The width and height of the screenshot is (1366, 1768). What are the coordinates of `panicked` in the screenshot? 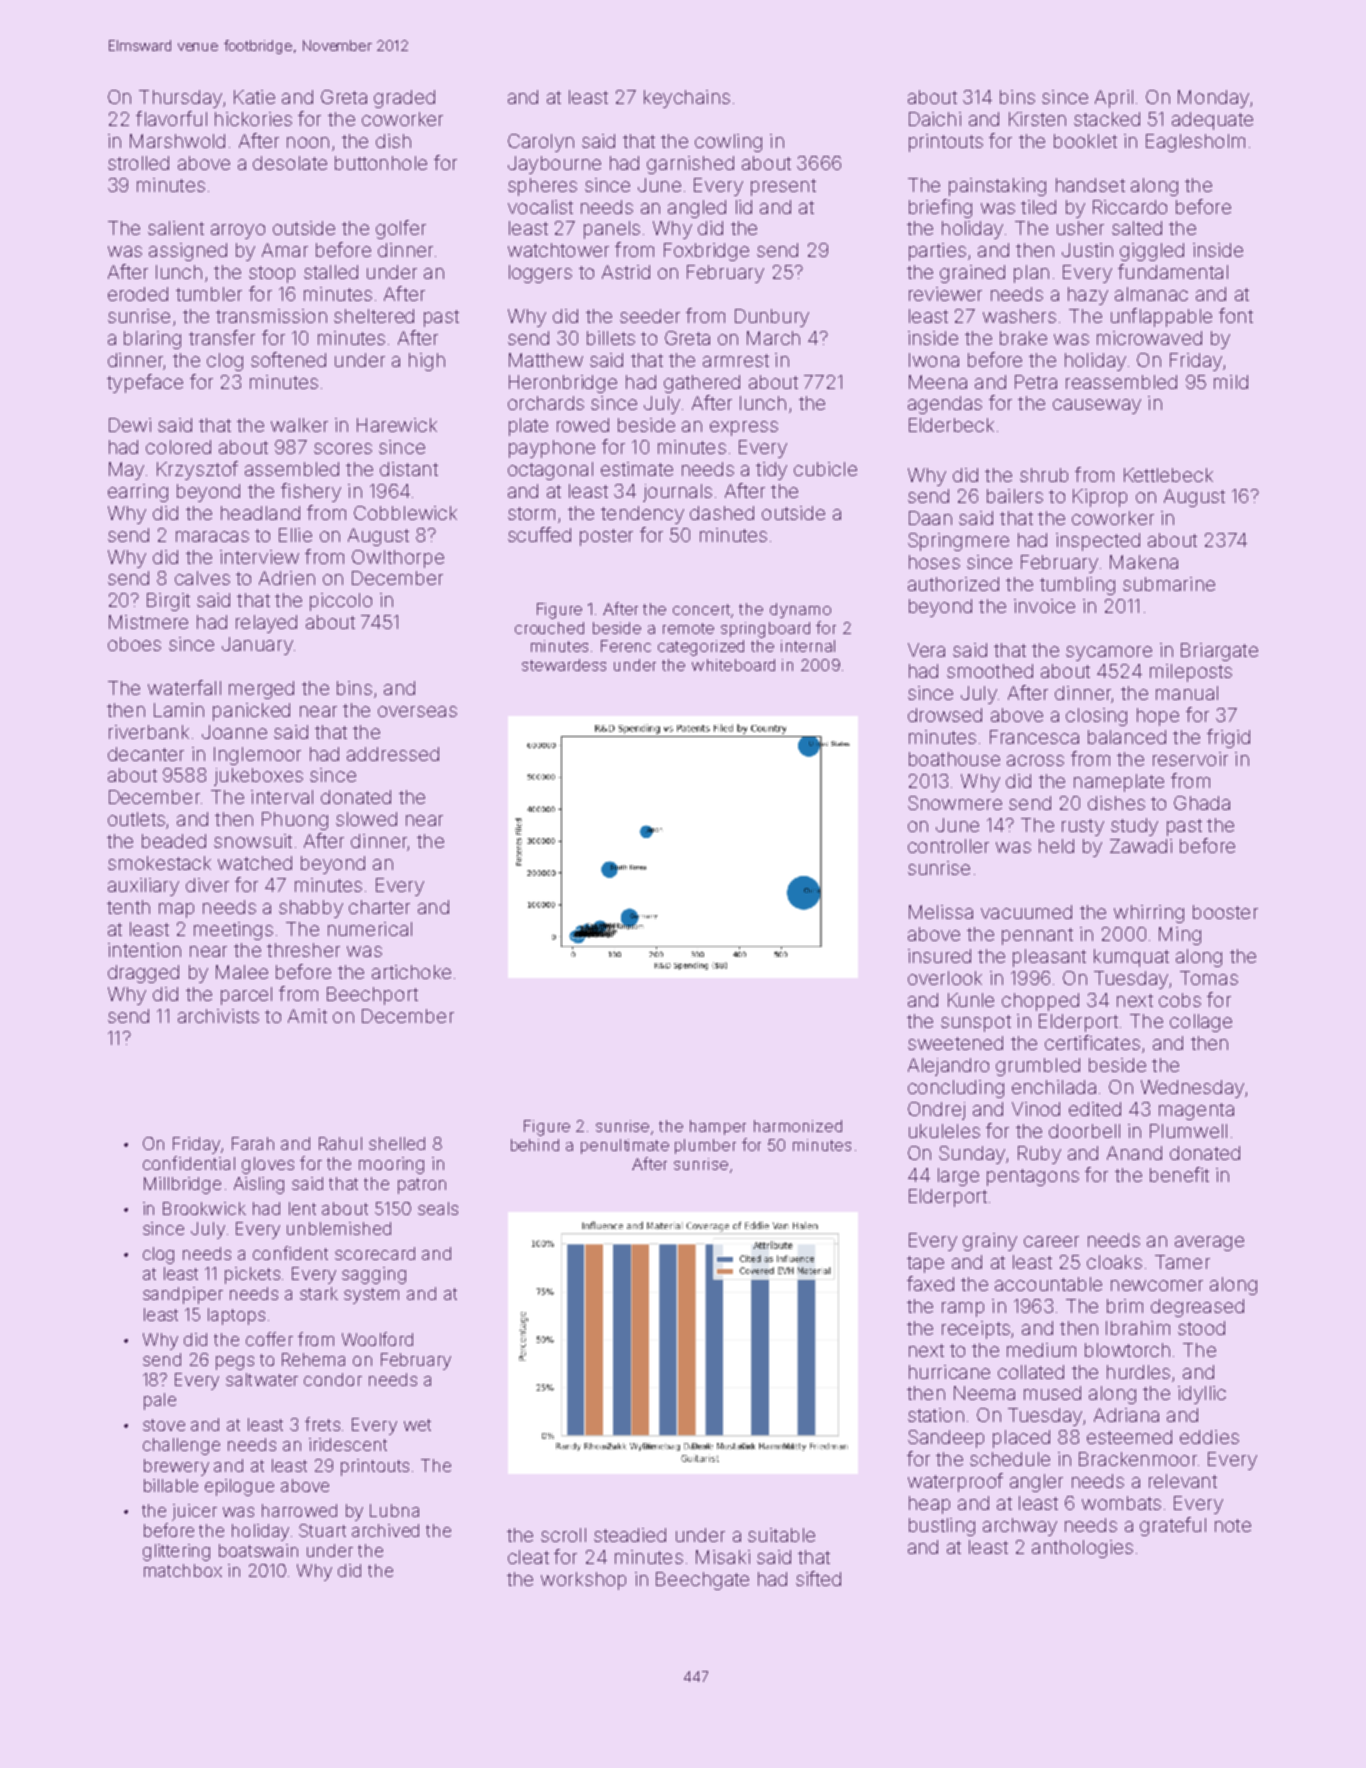 It's located at (251, 712).
